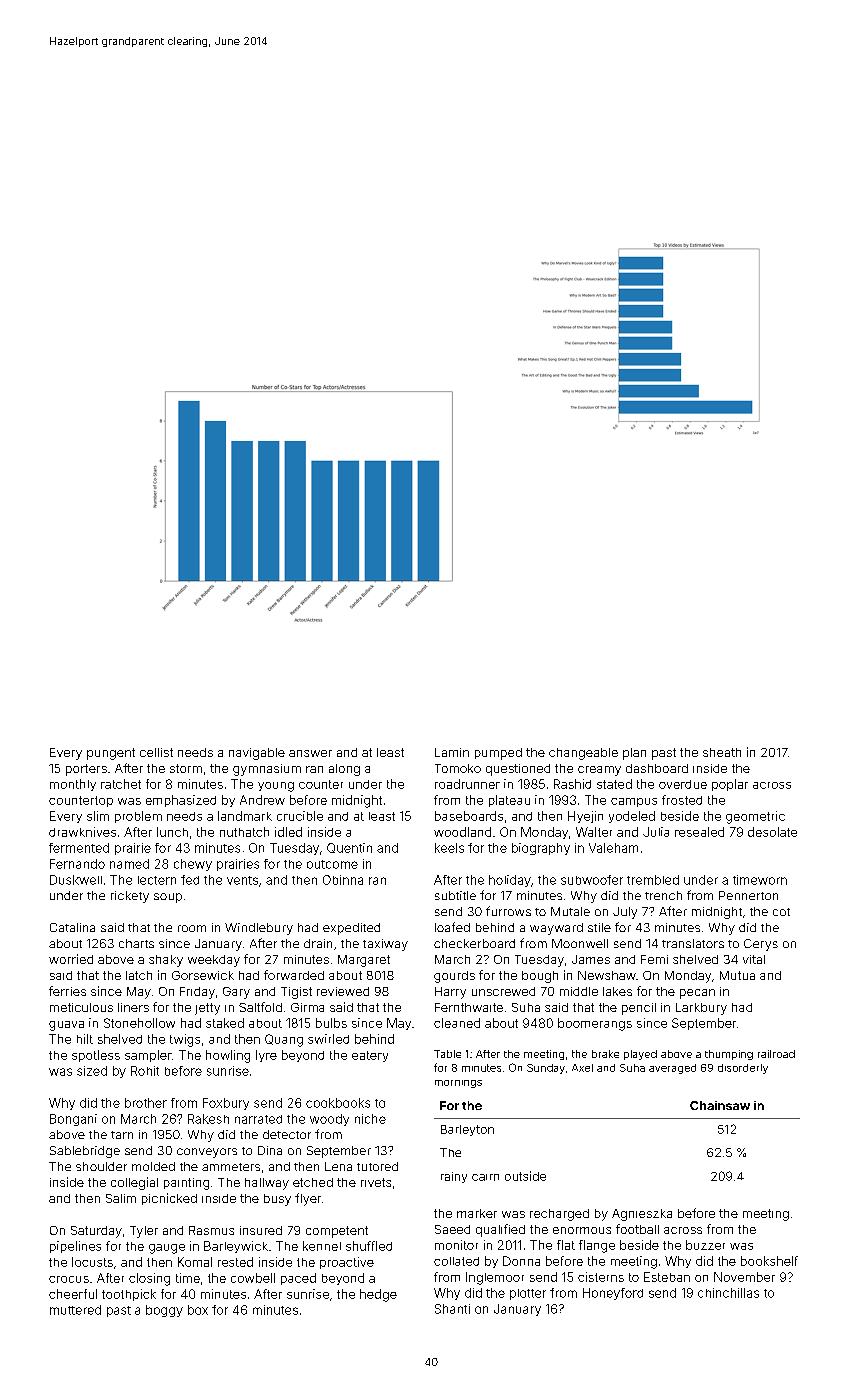 This page has height=1400, width=849. What do you see at coordinates (75, 1310) in the page?
I see `muttered` at bounding box center [75, 1310].
